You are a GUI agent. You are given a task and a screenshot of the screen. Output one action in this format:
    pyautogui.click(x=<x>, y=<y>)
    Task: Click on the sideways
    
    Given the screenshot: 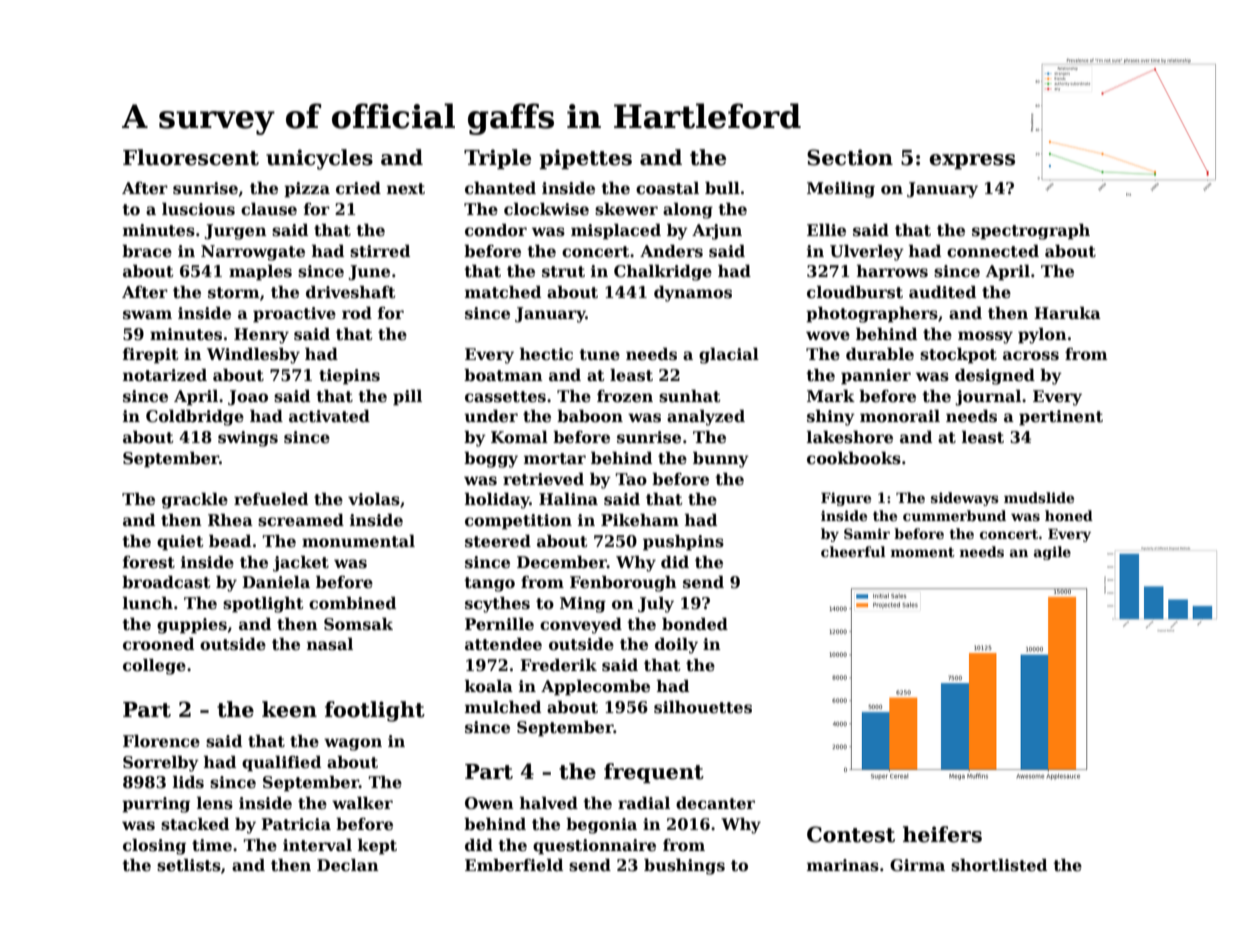 What is the action you would take?
    pyautogui.click(x=965, y=499)
